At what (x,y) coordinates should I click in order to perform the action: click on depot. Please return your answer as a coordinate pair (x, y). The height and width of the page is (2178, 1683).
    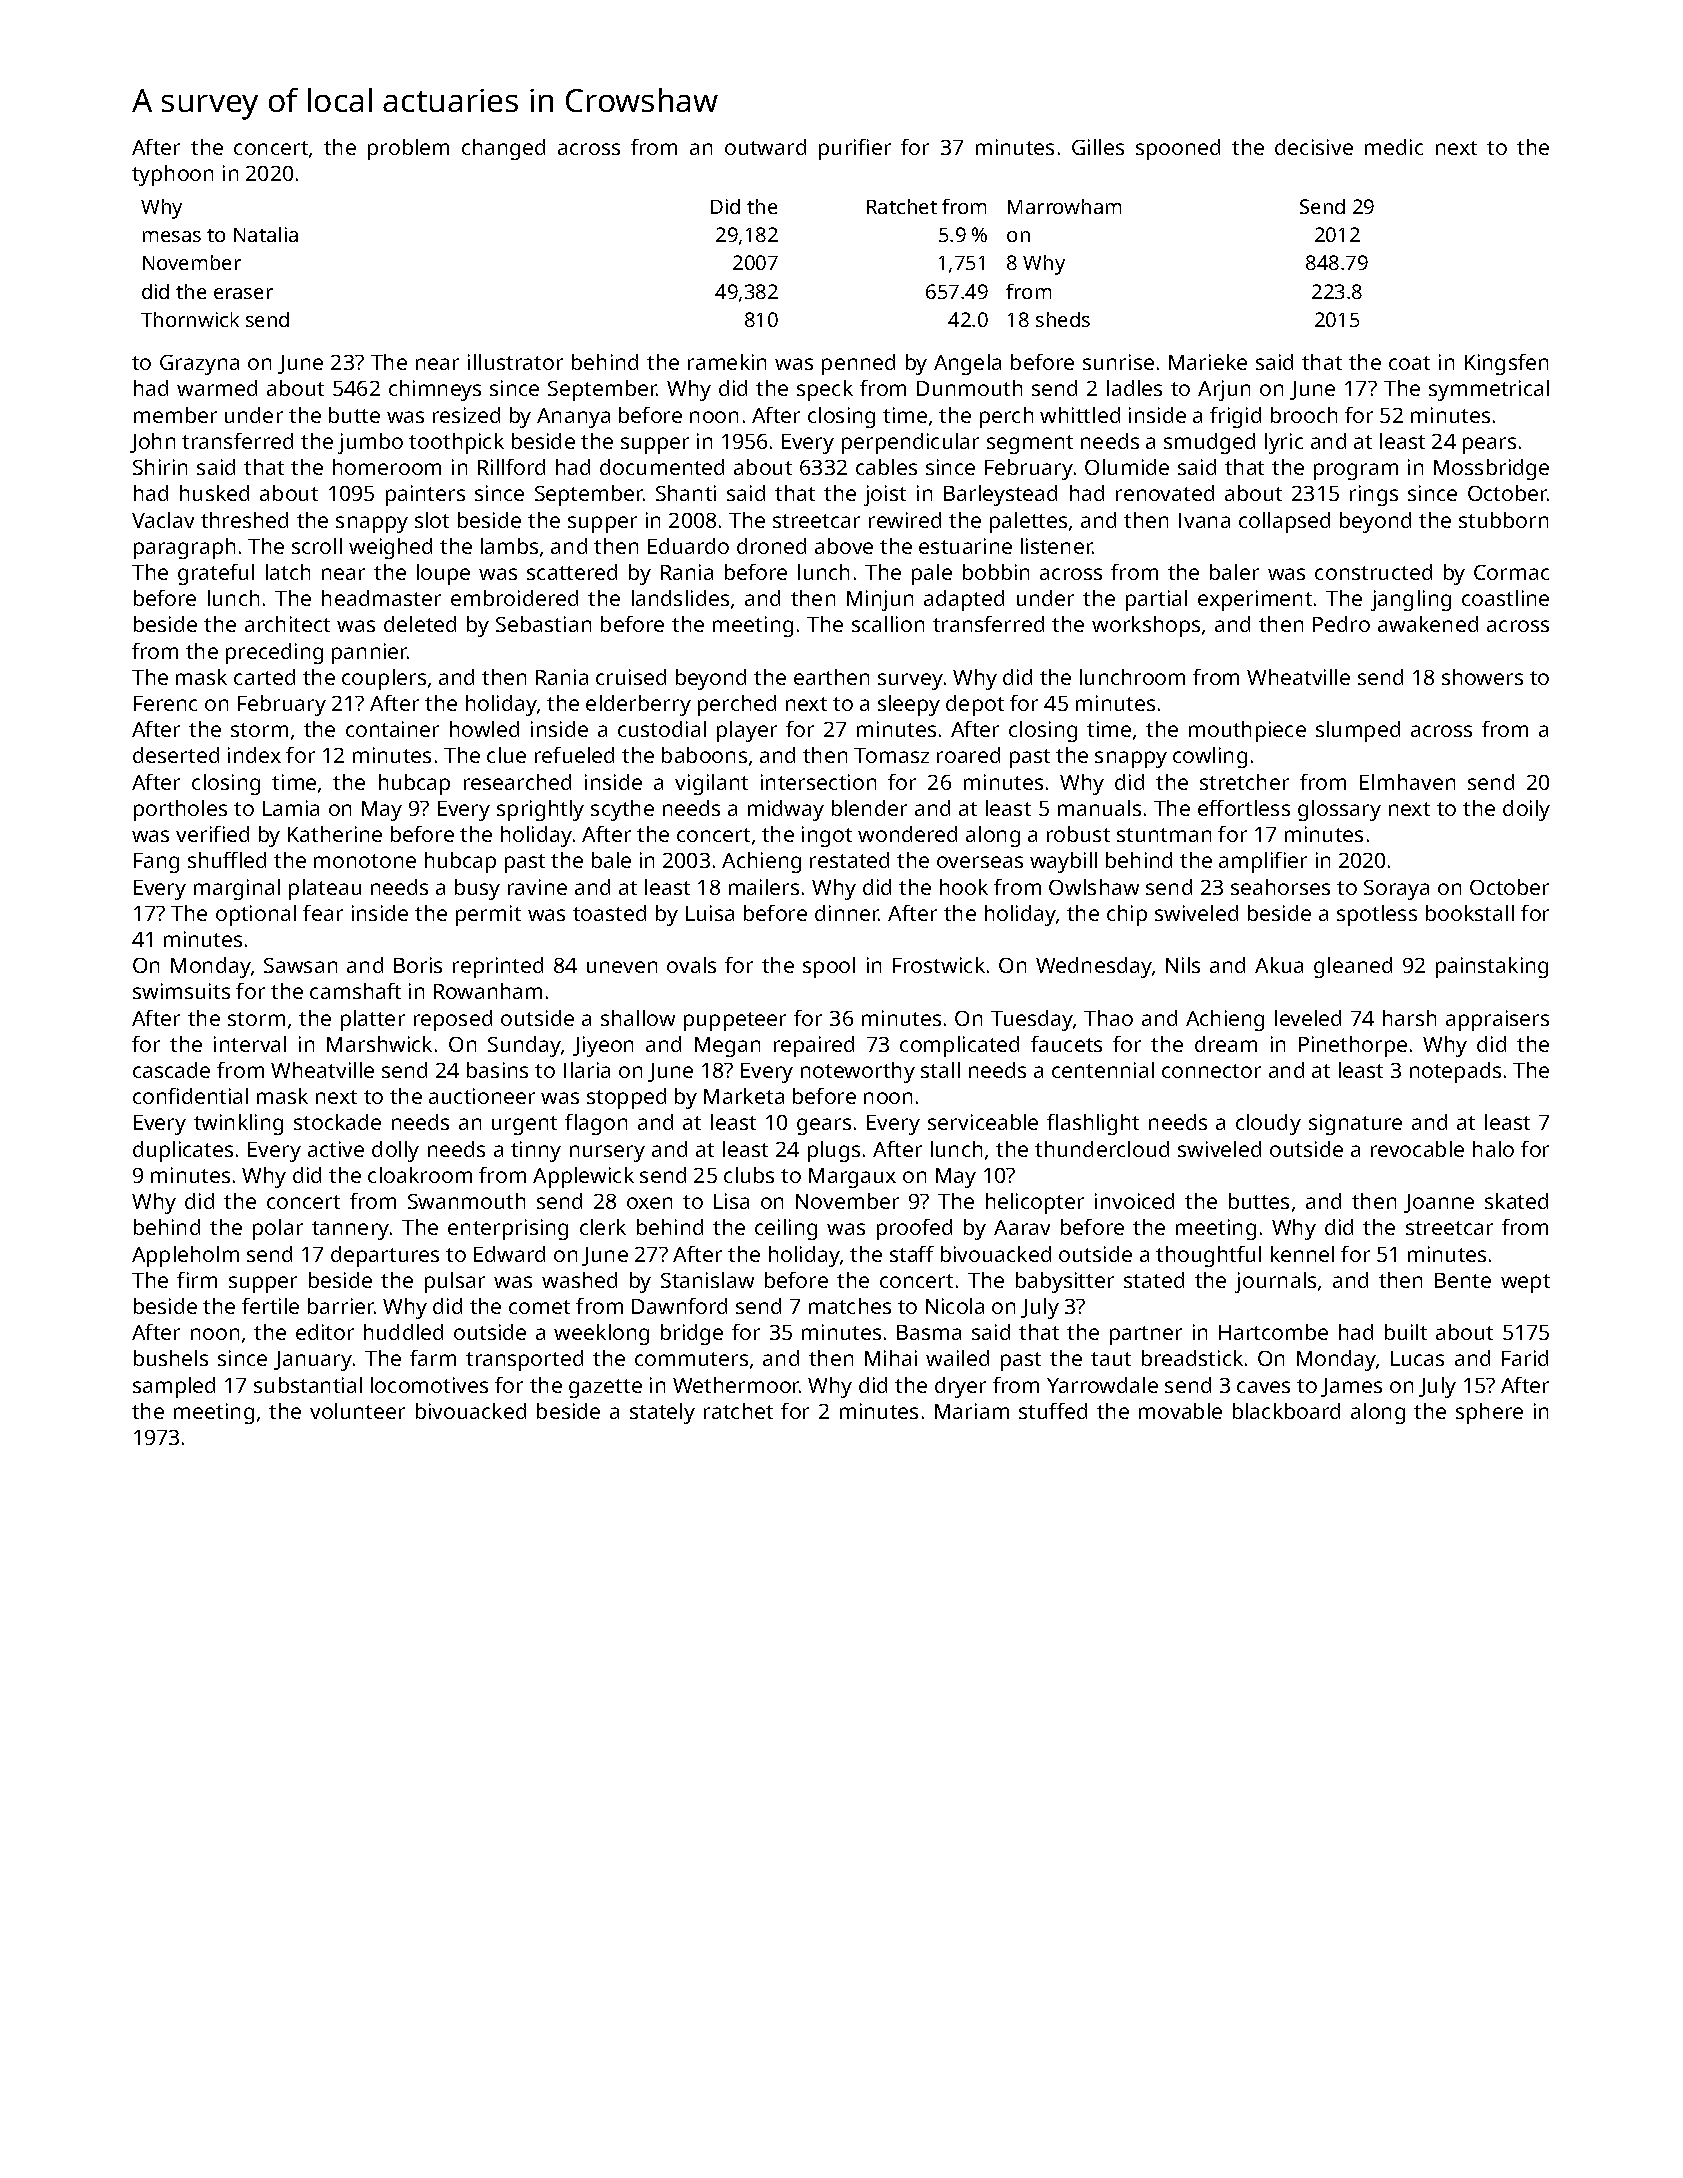
    Looking at the image, I should click on (975, 705).
